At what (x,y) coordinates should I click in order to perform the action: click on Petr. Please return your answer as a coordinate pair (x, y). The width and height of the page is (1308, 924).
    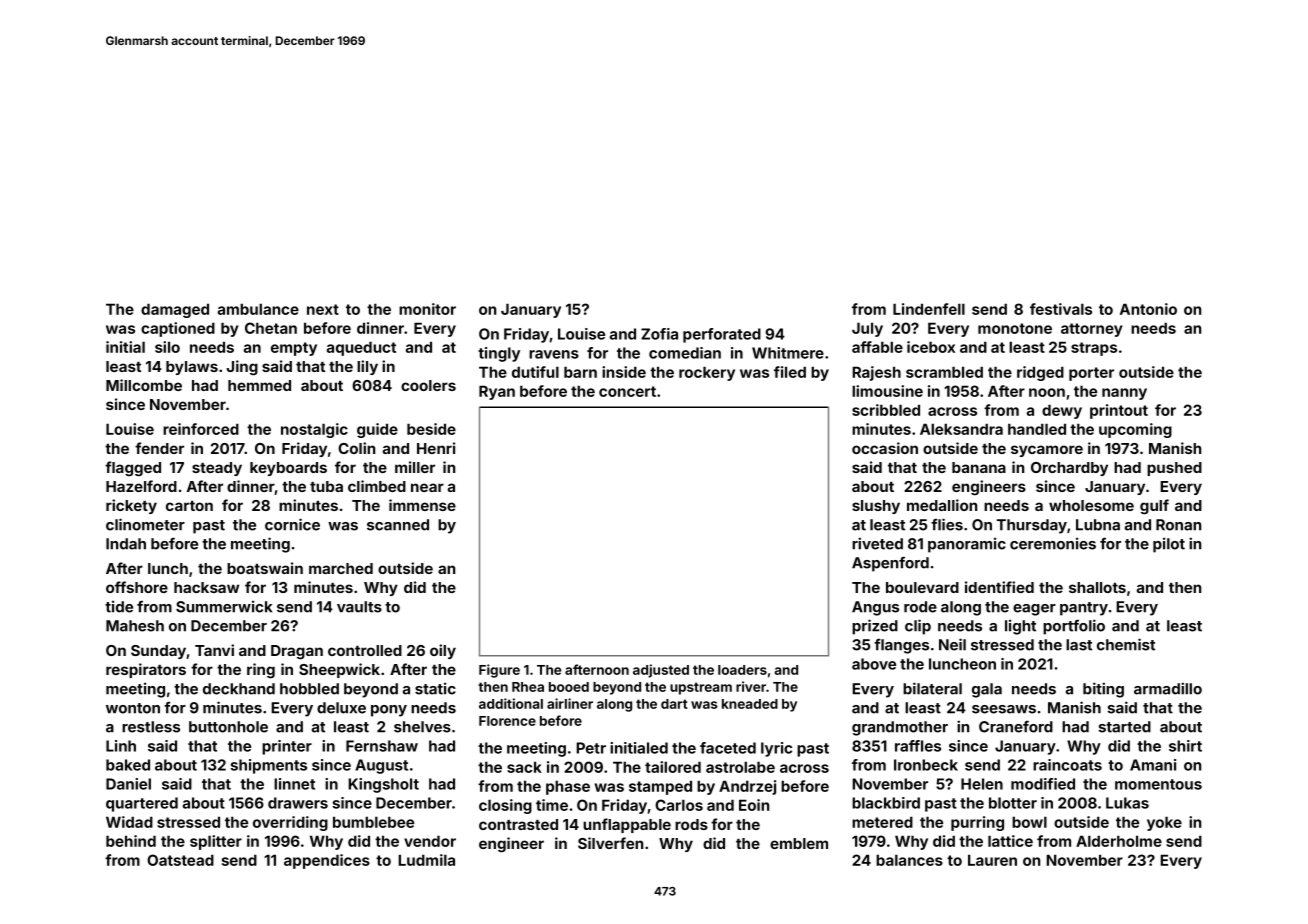
    Looking at the image, I should click on (591, 748).
